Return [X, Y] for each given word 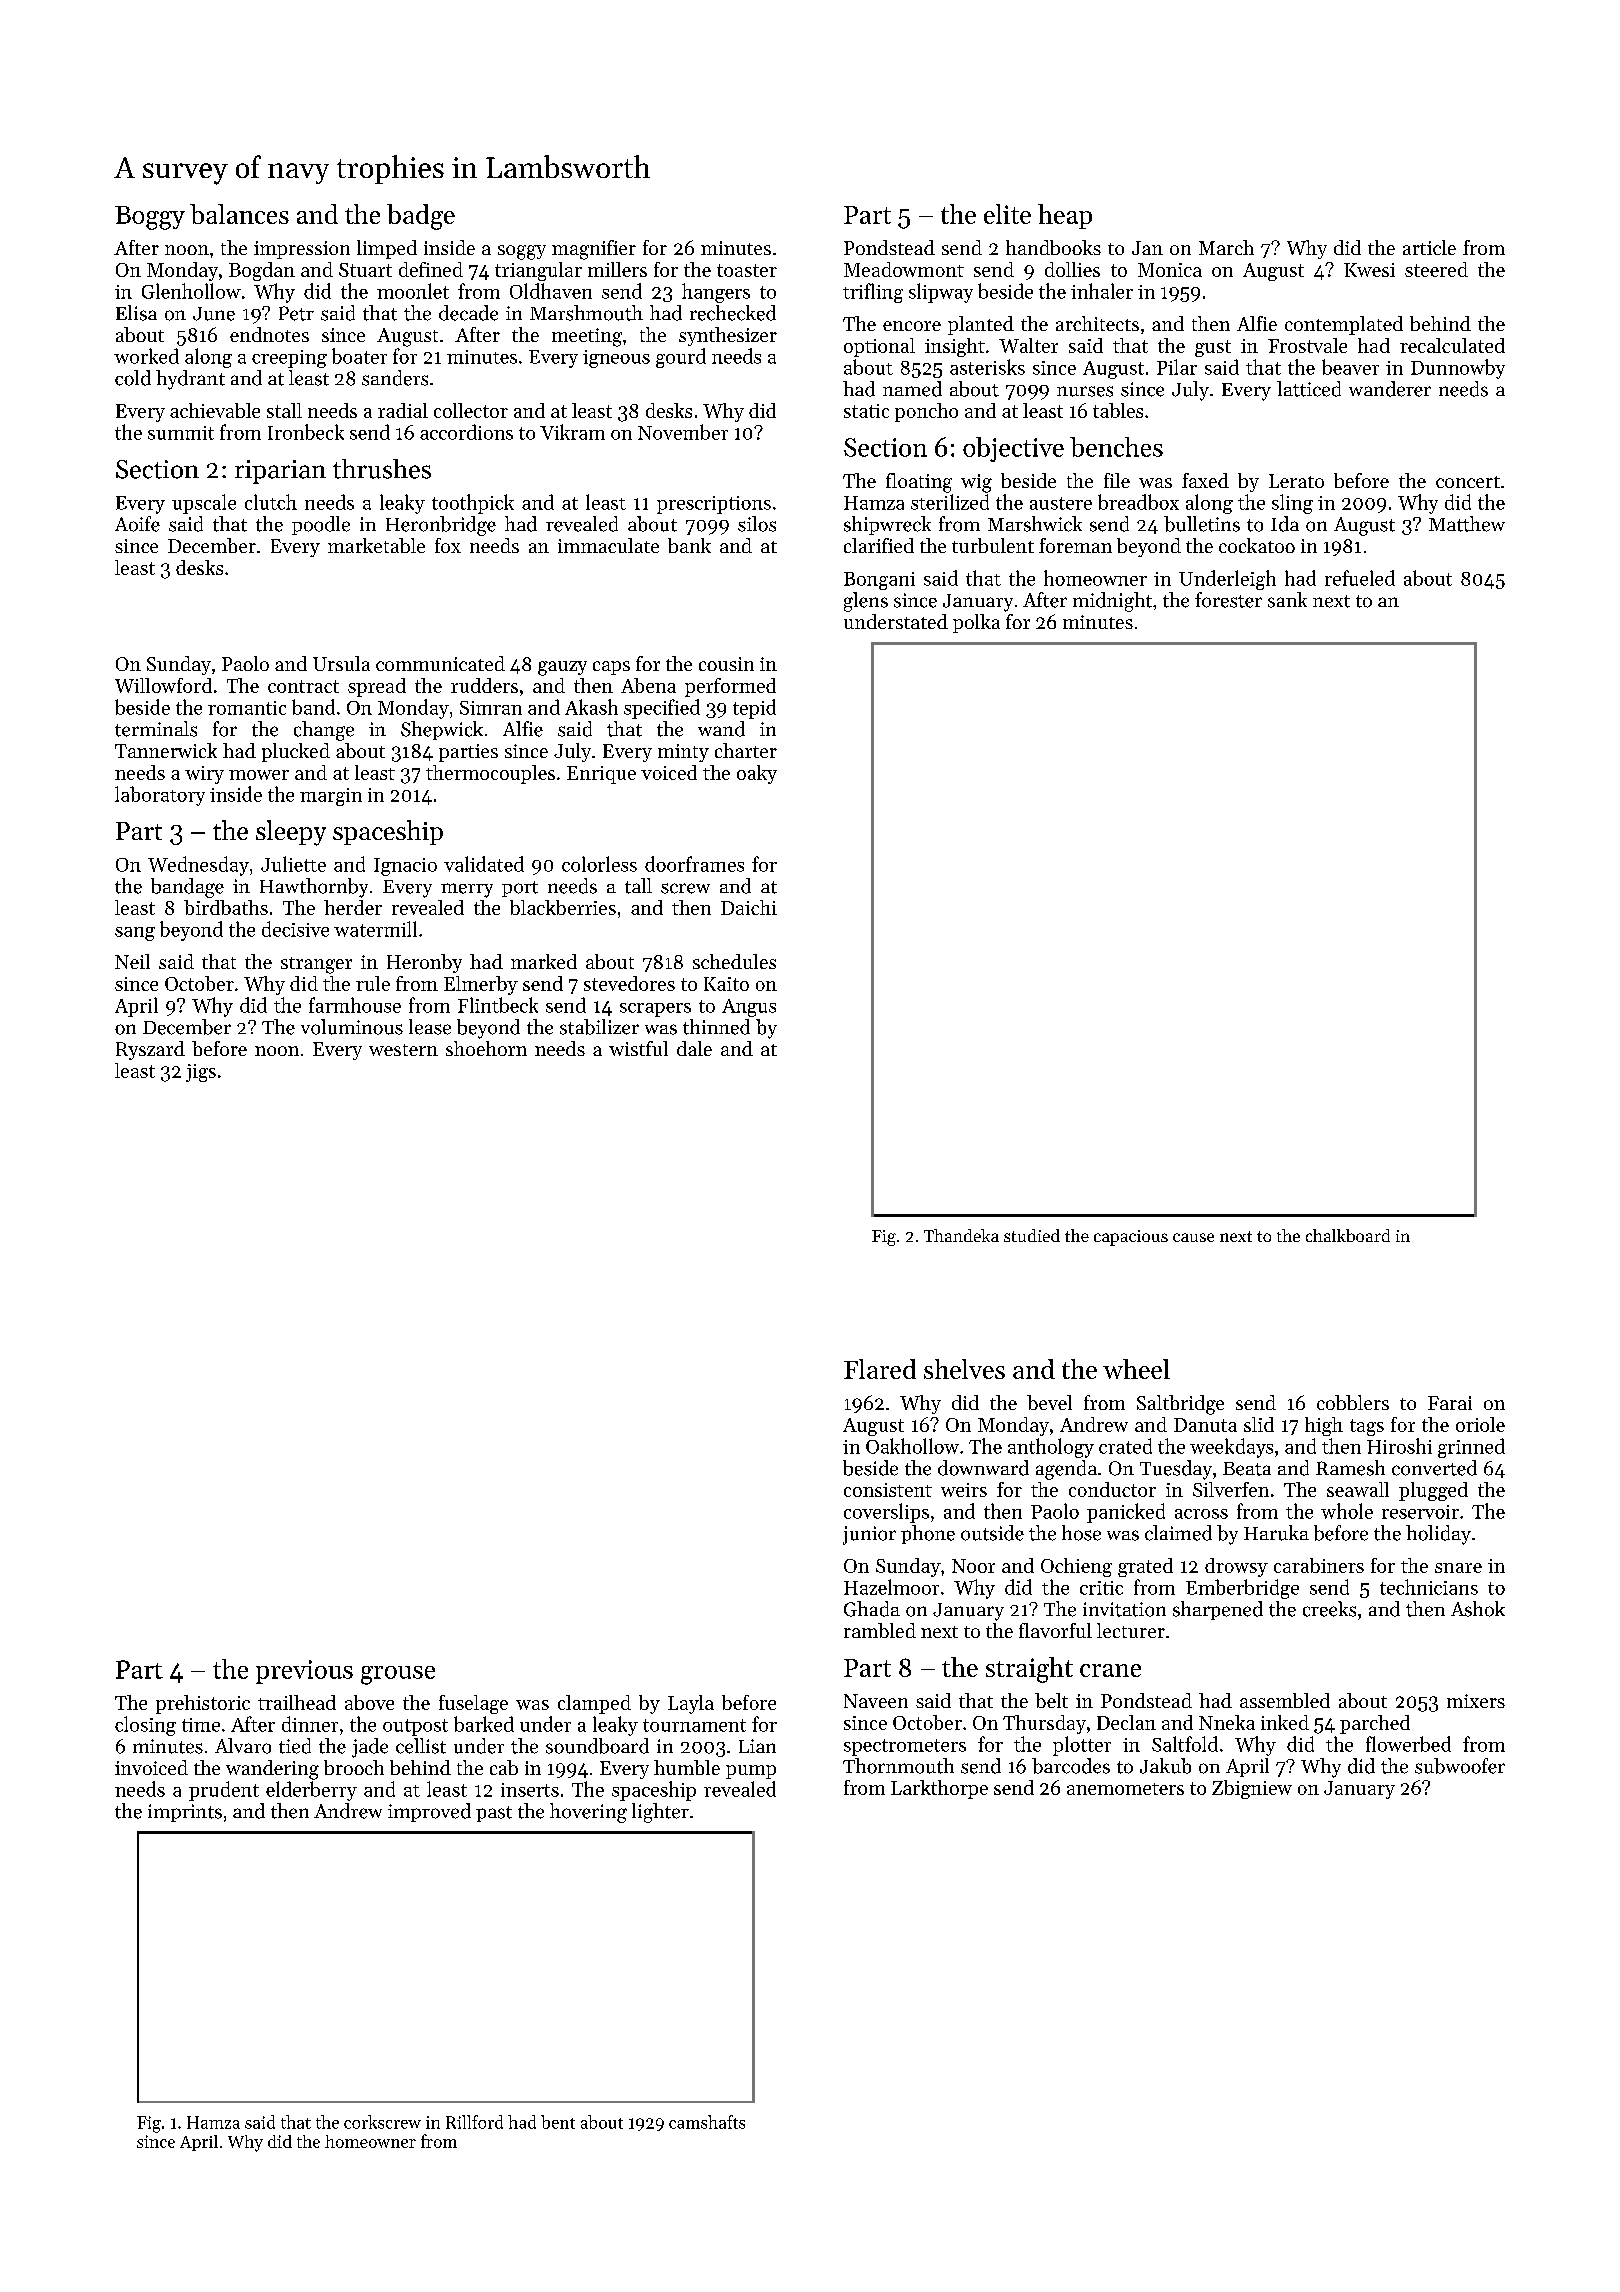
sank [1287, 600]
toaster [747, 270]
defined [431, 269]
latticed [1309, 389]
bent [558, 2122]
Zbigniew [1252, 1789]
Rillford [474, 2122]
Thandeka [961, 1235]
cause [1193, 1237]
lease [430, 1027]
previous [304, 1672]
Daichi [749, 907]
